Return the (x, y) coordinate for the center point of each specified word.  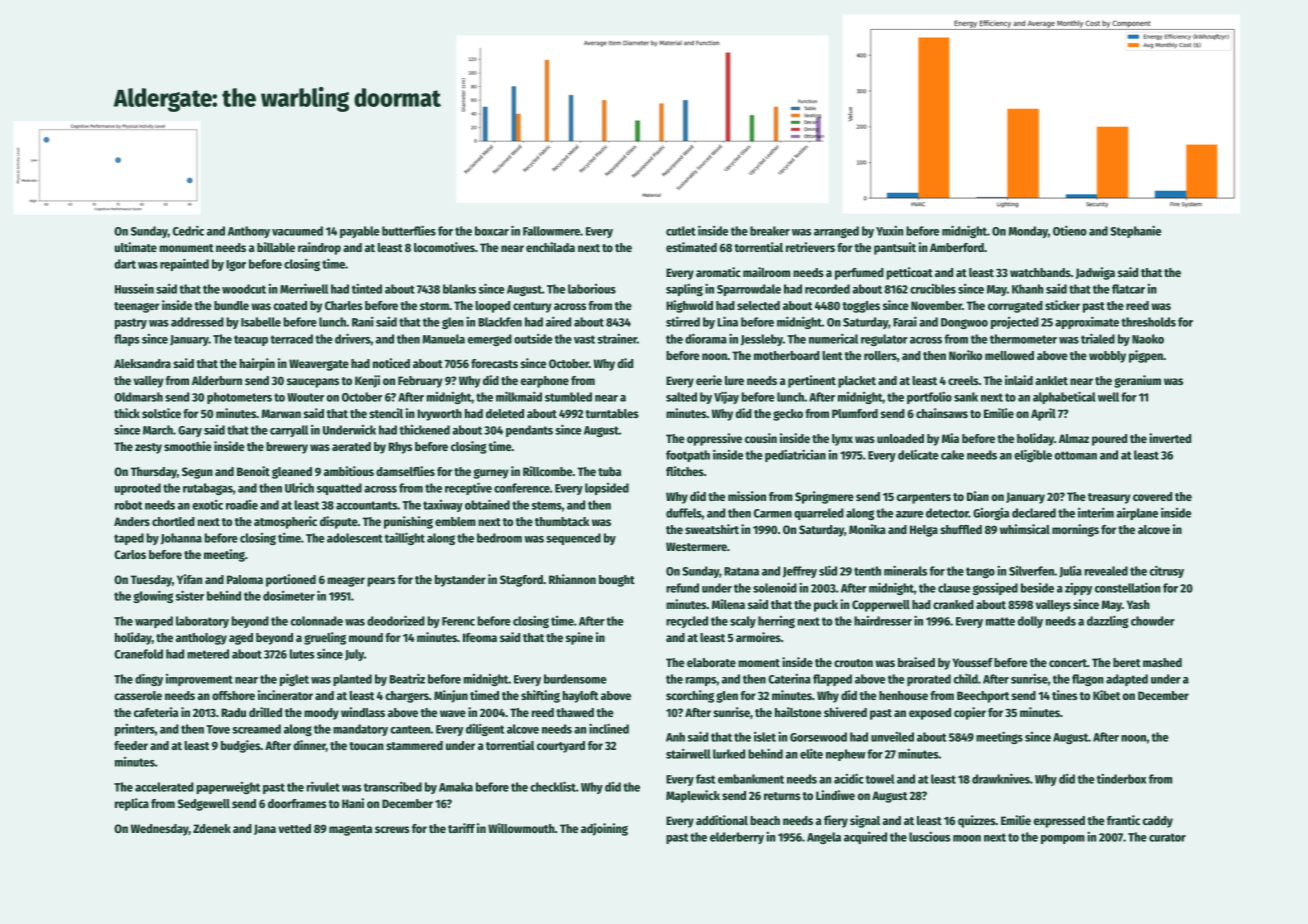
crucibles (933, 289)
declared (1034, 513)
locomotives (444, 247)
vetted (294, 828)
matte (1000, 621)
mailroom (766, 272)
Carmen (773, 513)
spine (579, 638)
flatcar (1128, 289)
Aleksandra (142, 363)
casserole (138, 695)
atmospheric (285, 522)
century (532, 307)
